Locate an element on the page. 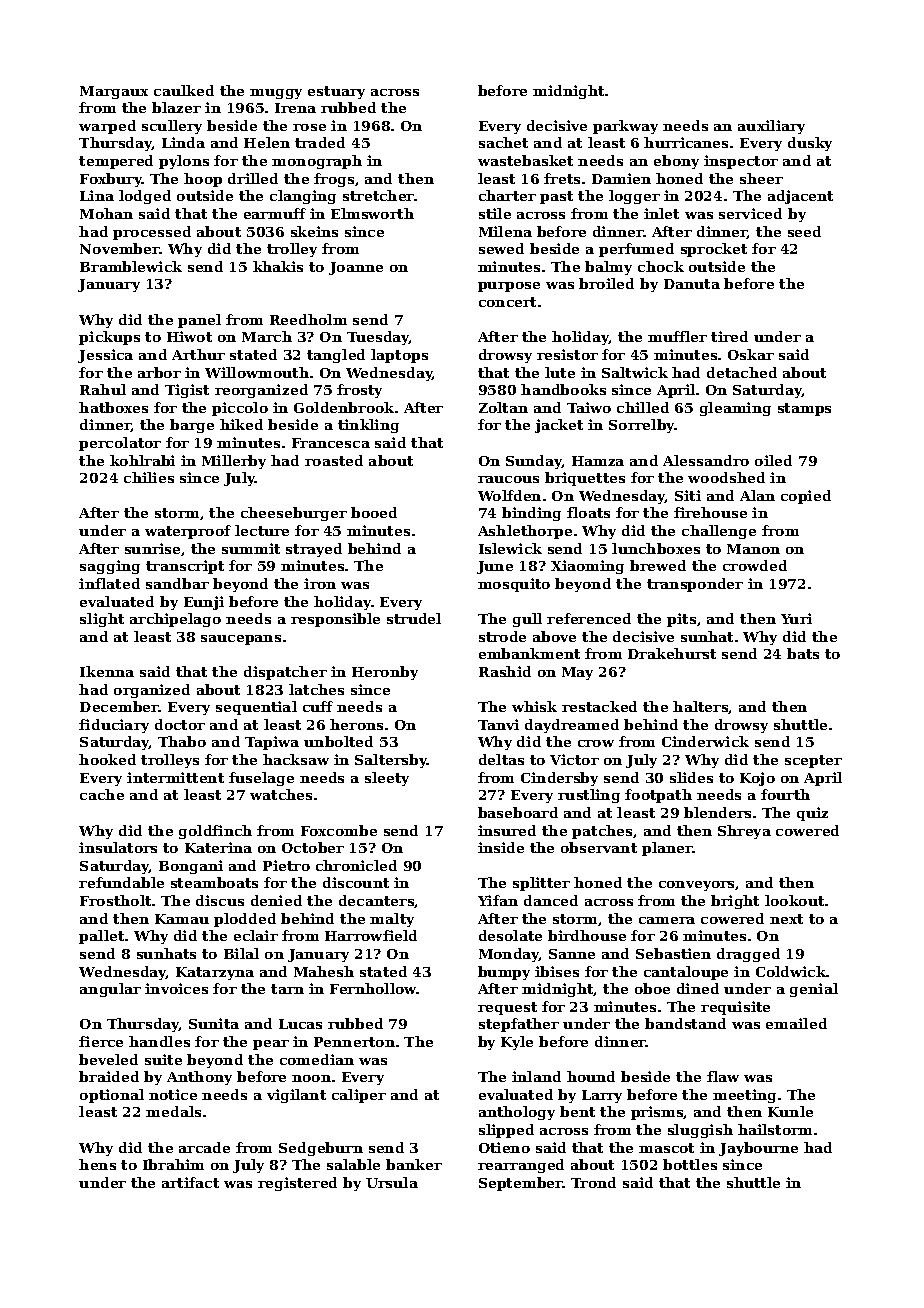 The height and width of the document is (1308, 924). transponder is located at coordinates (695, 585).
